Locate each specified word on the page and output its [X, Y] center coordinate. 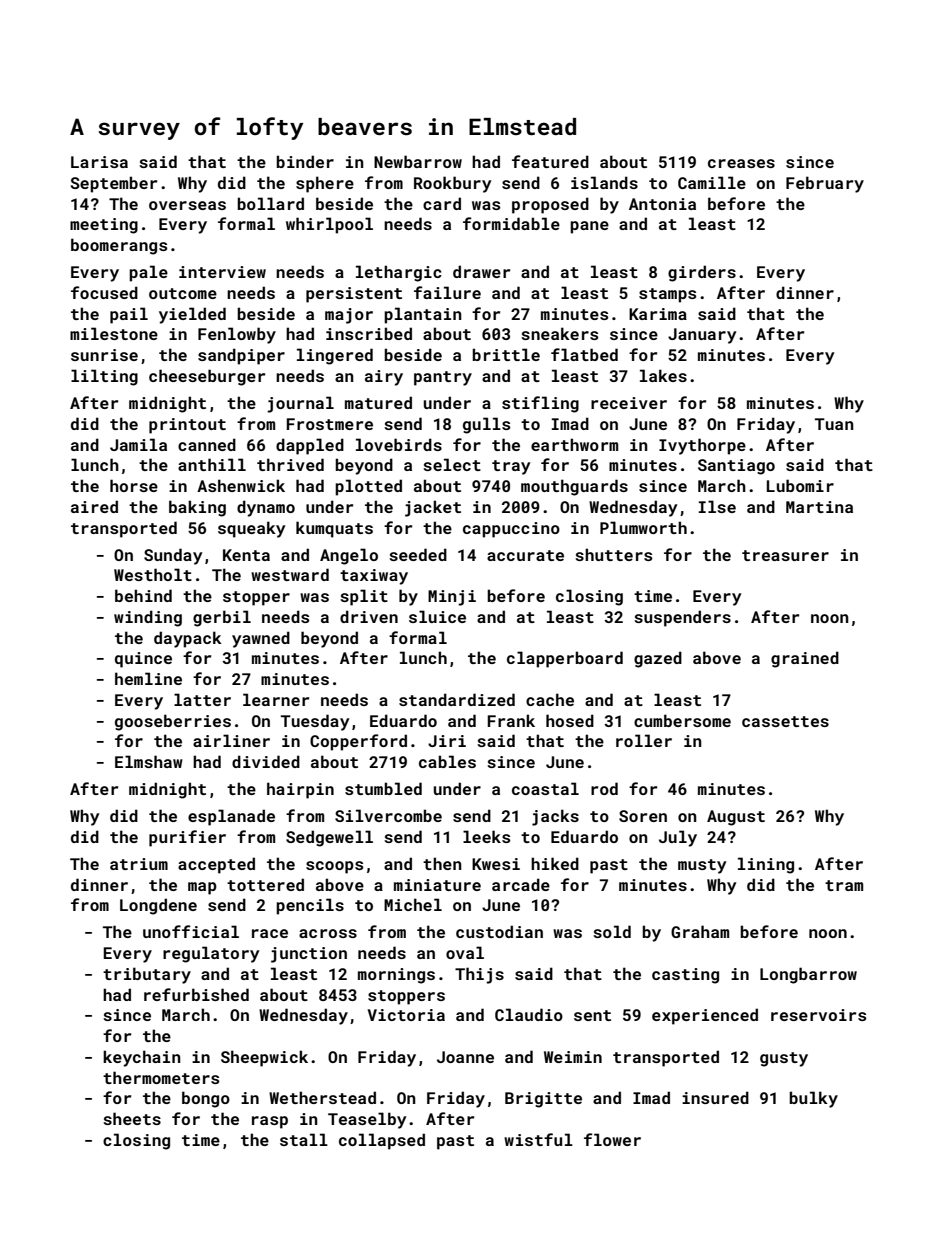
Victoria [406, 1015]
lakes [663, 375]
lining [766, 865]
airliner [231, 740]
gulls [486, 425]
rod [604, 788]
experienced [705, 1016]
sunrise [104, 355]
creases [741, 163]
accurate [525, 555]
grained [805, 659]
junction [309, 955]
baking [197, 508]
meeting [104, 226]
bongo [206, 1099]
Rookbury [452, 184]
